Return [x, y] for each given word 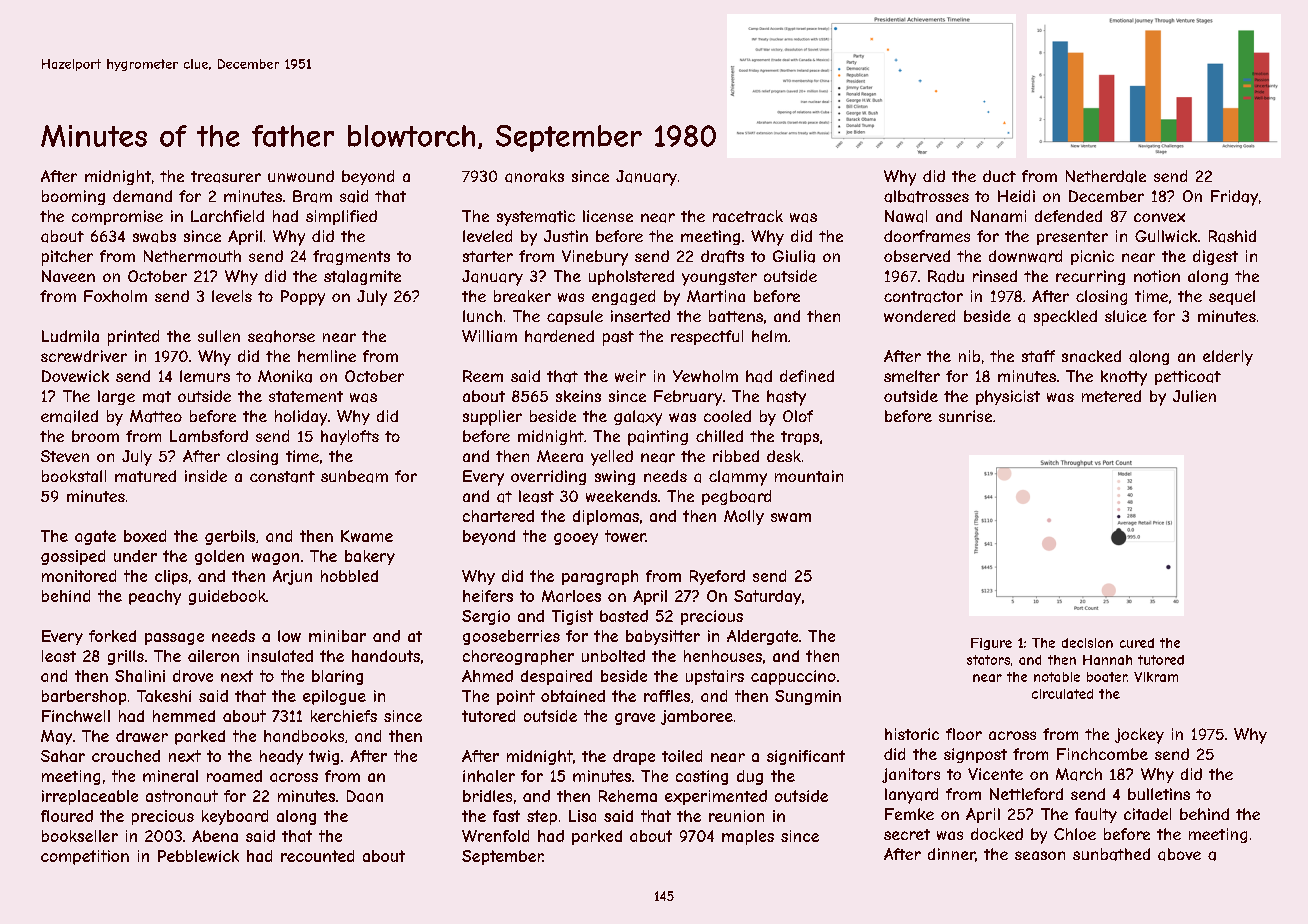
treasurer [226, 177]
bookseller [80, 836]
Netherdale [1106, 176]
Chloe [1075, 834]
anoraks [534, 176]
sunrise [965, 416]
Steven [65, 456]
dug [750, 777]
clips [171, 577]
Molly [744, 517]
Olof [798, 416]
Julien [1194, 396]
